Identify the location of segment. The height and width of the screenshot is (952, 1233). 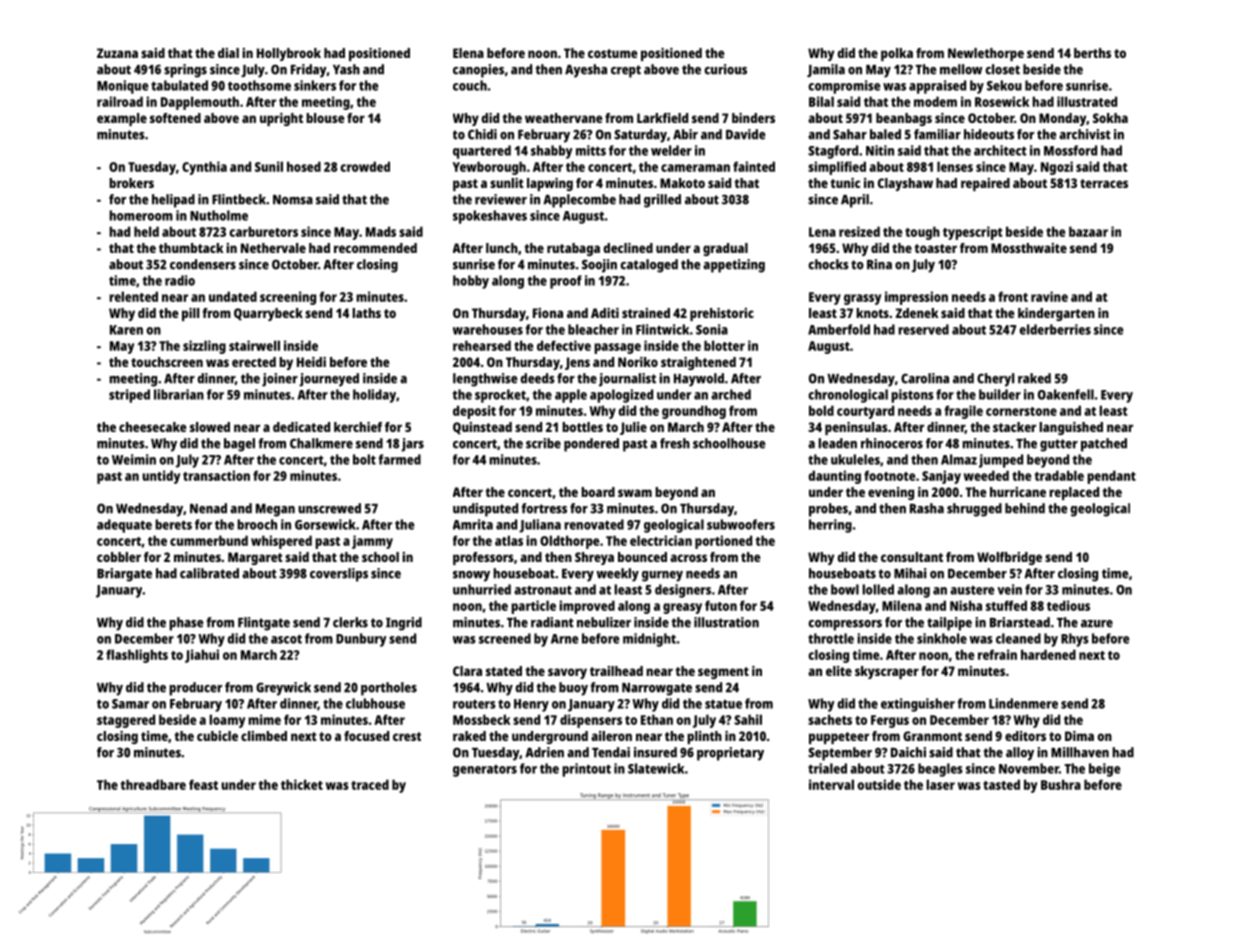
(723, 673).
